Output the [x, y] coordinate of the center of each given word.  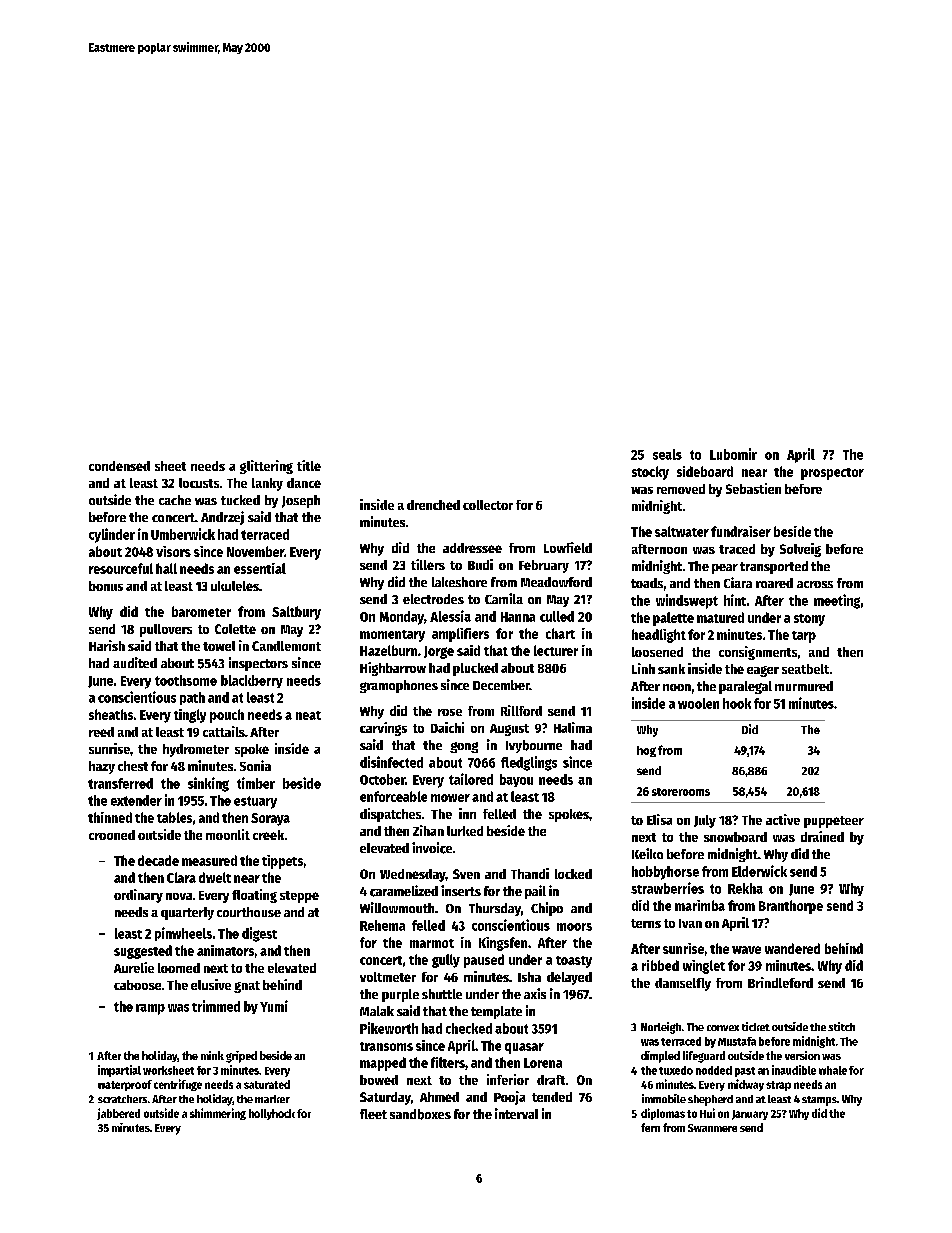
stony [809, 620]
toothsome [186, 680]
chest [133, 766]
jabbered [118, 1114]
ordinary [138, 896]
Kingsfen [503, 944]
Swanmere [712, 1128]
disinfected [391, 762]
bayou [516, 780]
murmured [804, 686]
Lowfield [568, 547]
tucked [240, 500]
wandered [792, 948]
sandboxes [420, 1114]
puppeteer [834, 822]
